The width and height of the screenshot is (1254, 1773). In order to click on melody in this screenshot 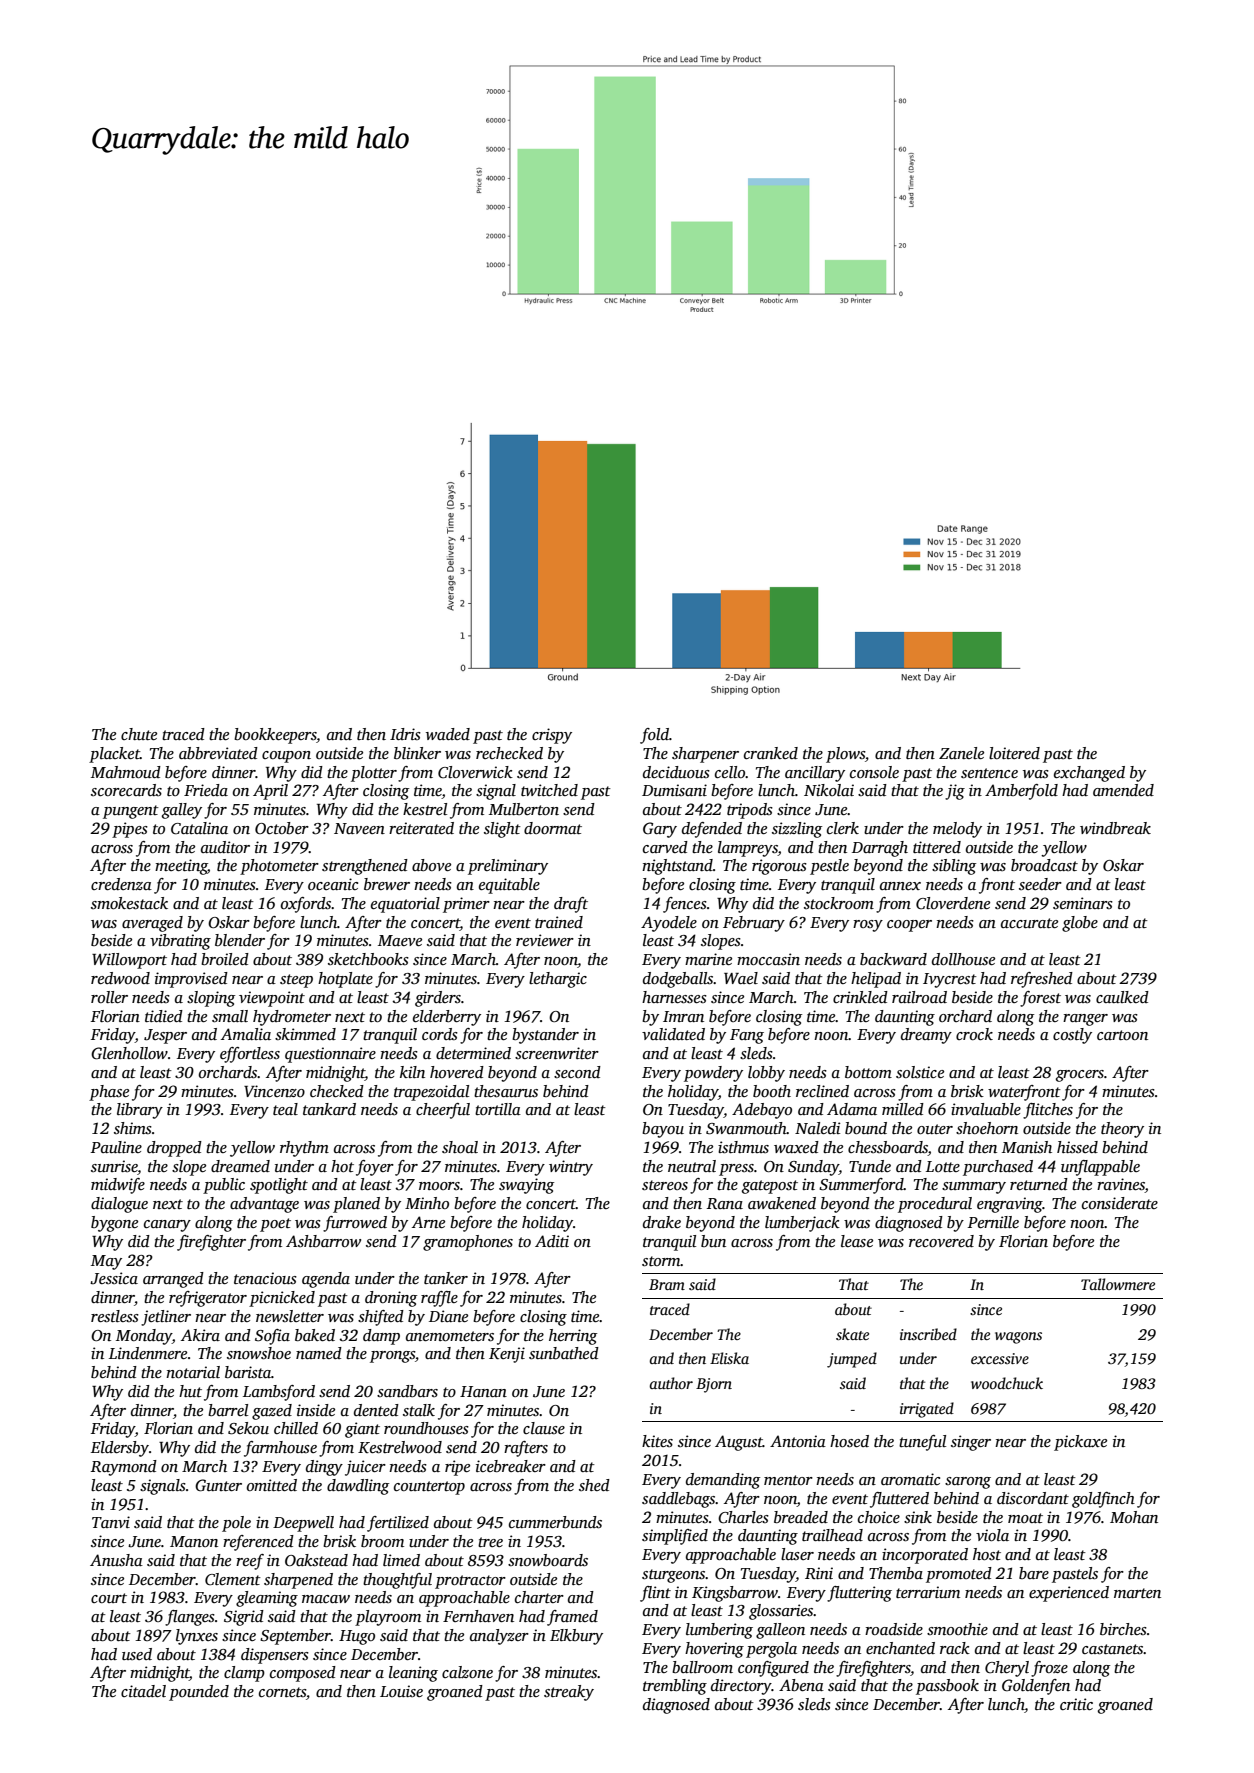, I will do `click(957, 830)`.
